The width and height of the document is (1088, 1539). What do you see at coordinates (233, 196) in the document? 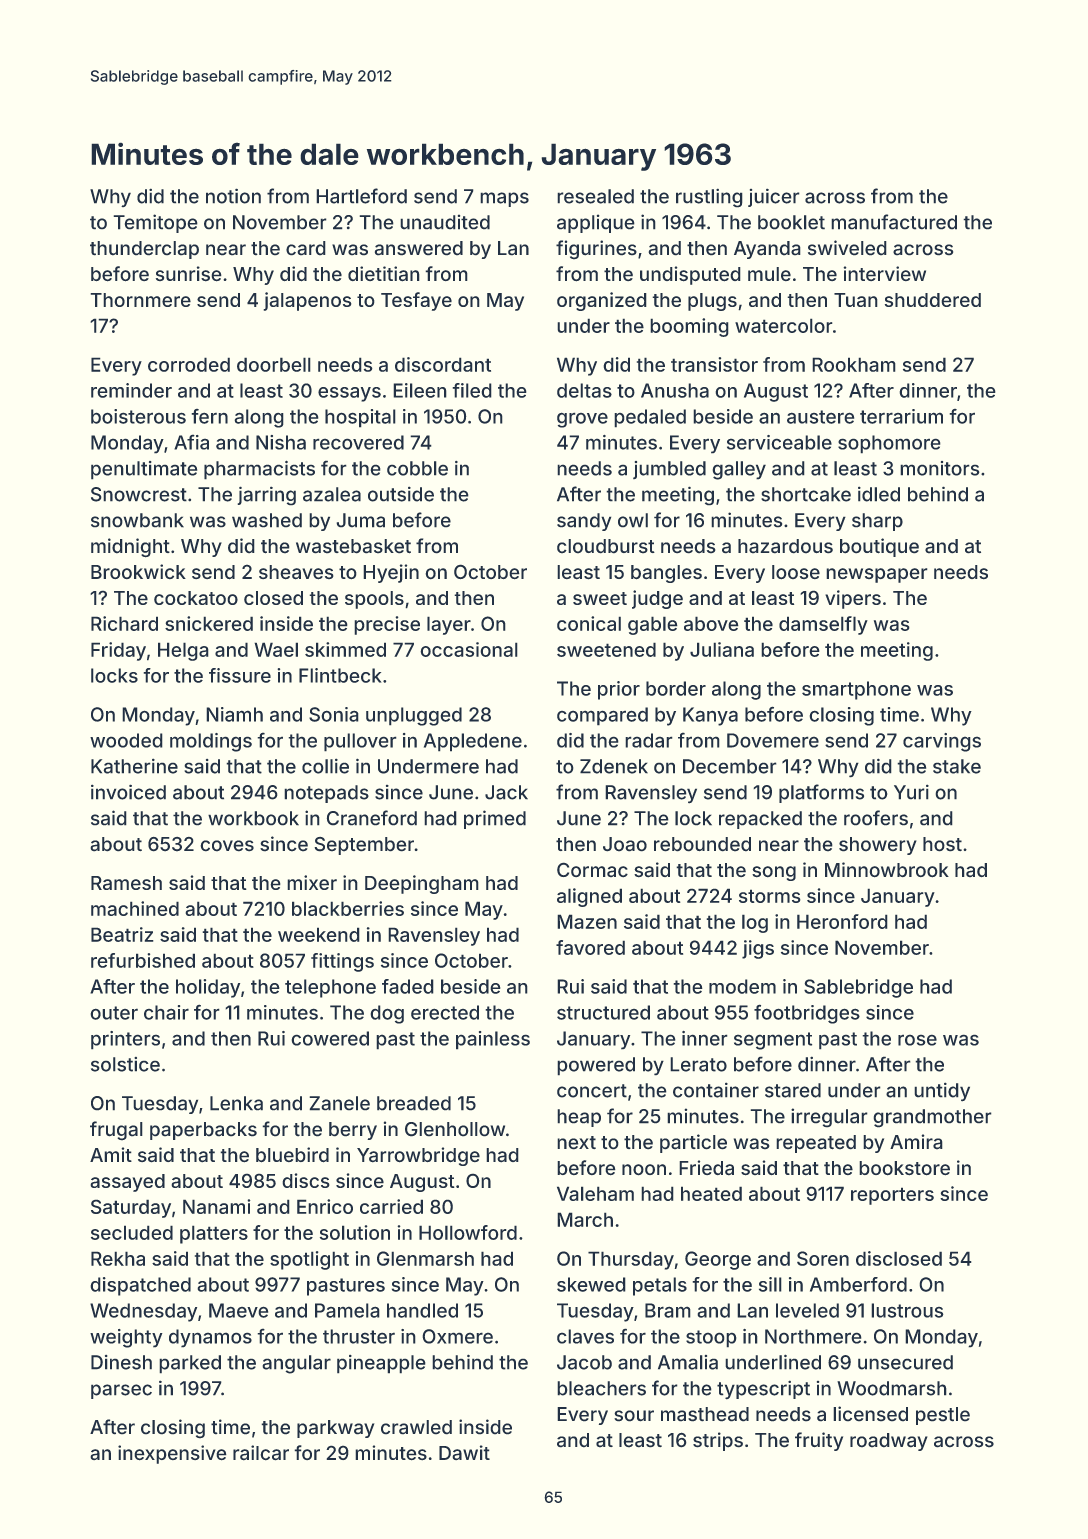
I see `notion` at bounding box center [233, 196].
